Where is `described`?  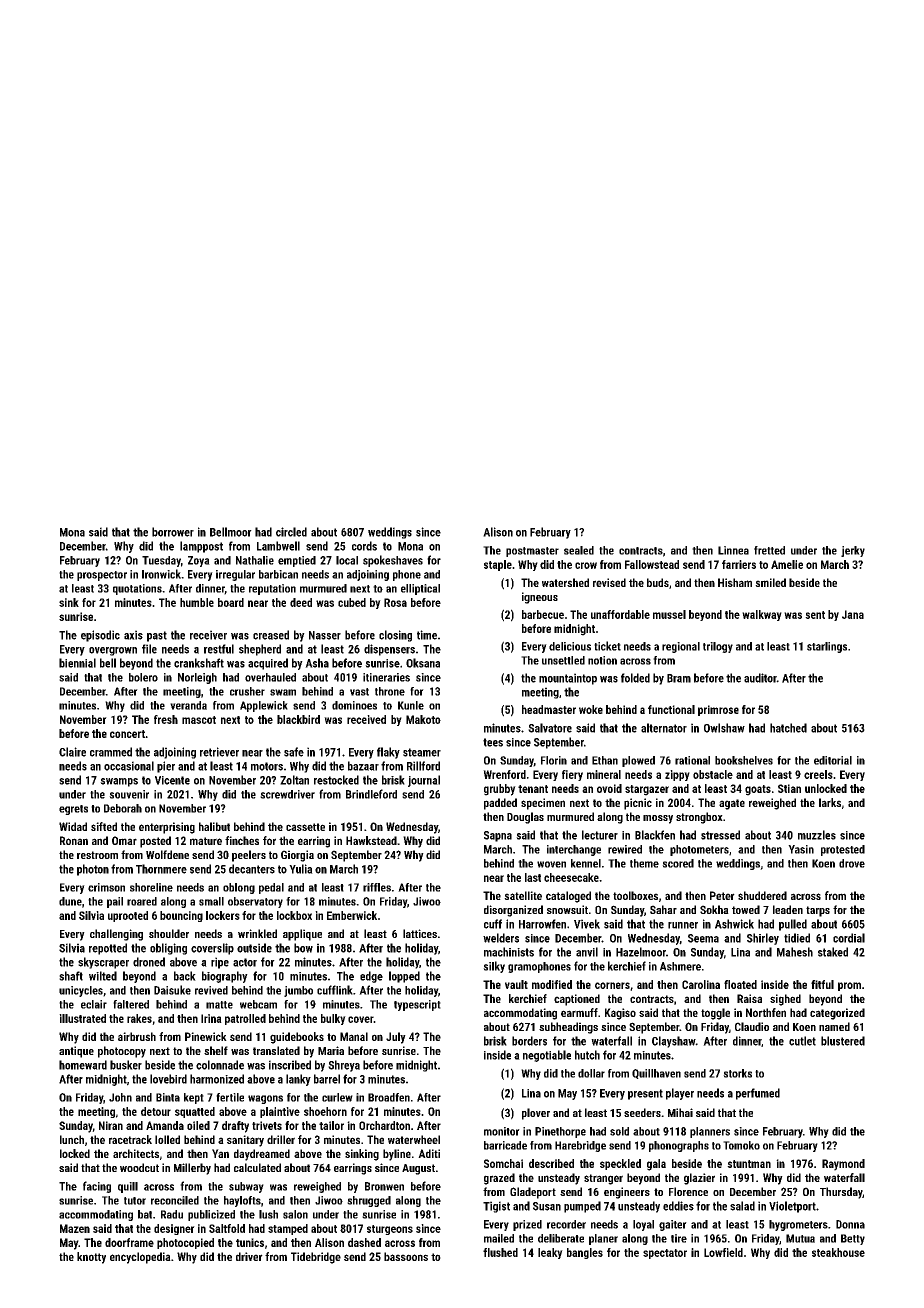
described is located at coordinates (551, 1163).
